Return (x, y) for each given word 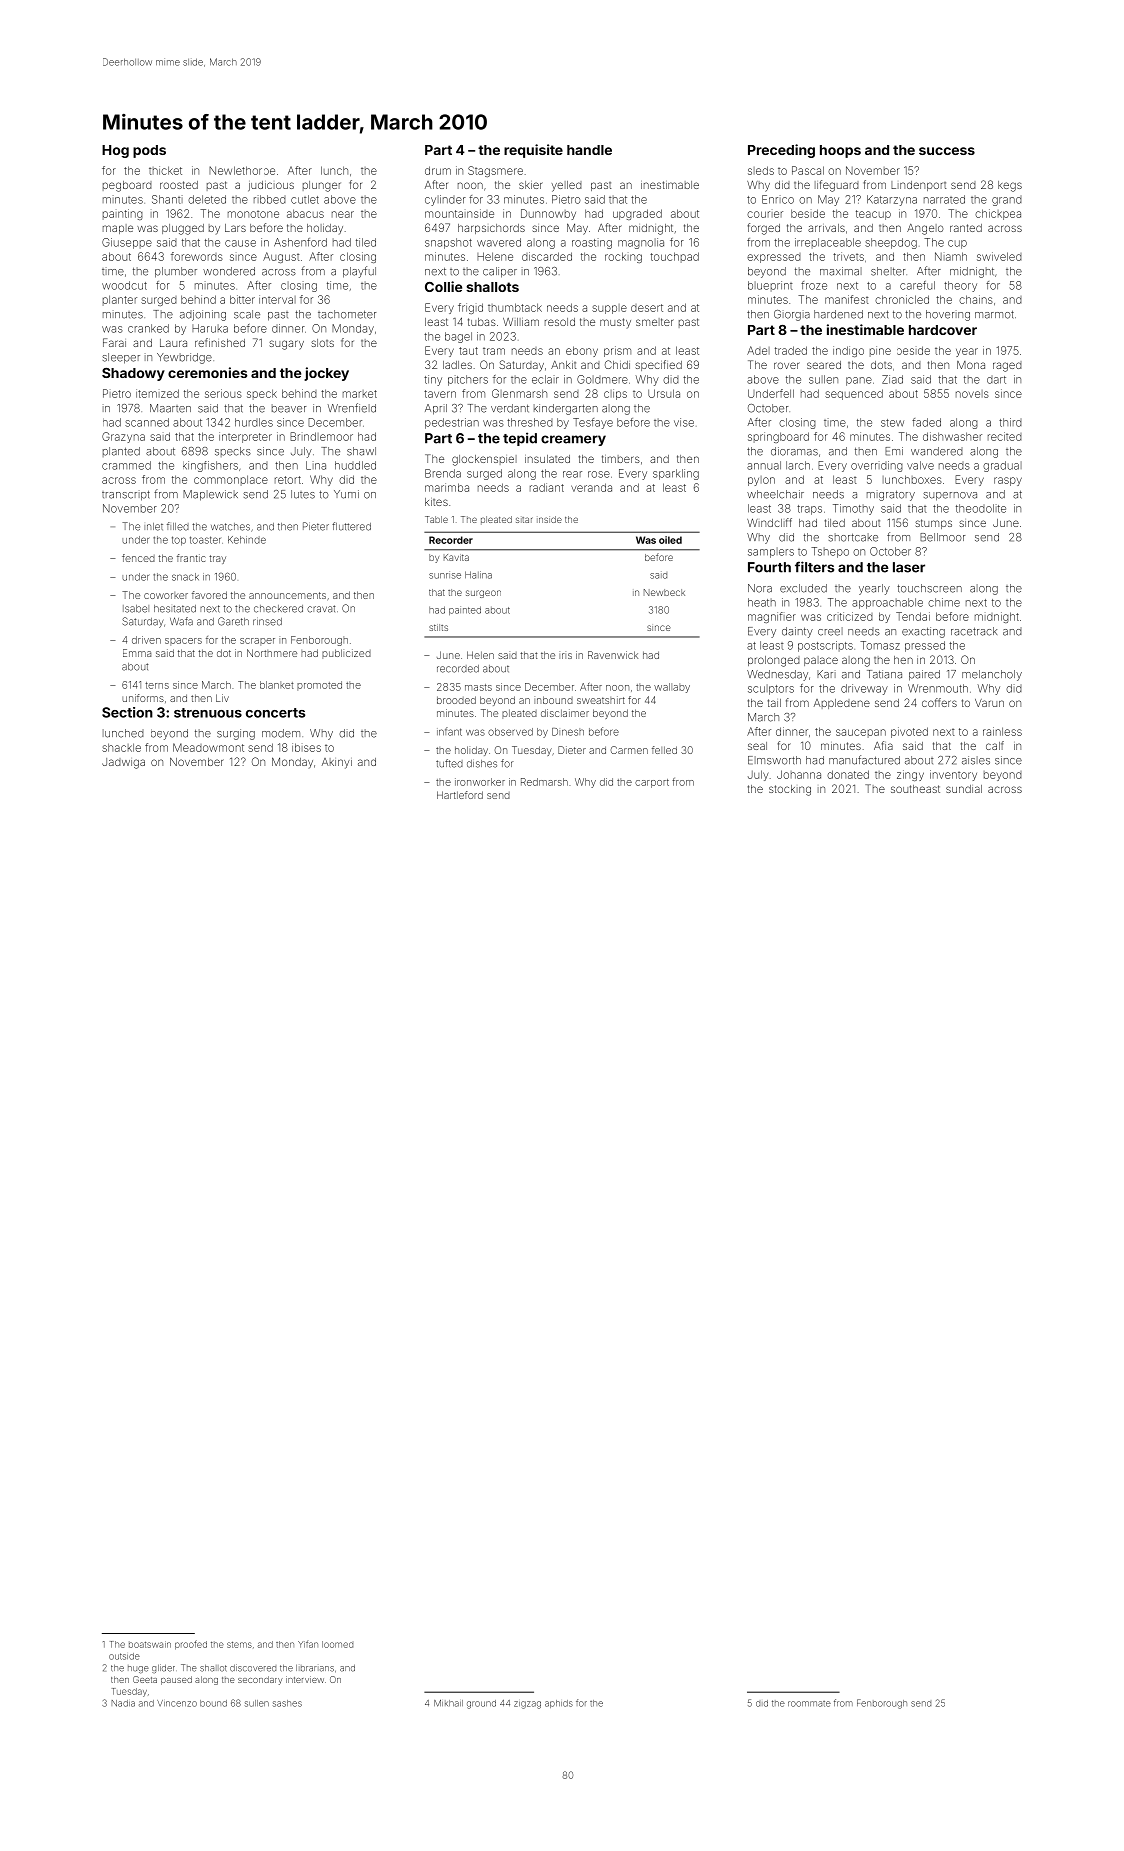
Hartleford (460, 795)
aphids (559, 1704)
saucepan (861, 733)
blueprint (770, 286)
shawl (361, 451)
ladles (457, 365)
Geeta (145, 1679)
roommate (809, 1704)
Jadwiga (123, 763)
